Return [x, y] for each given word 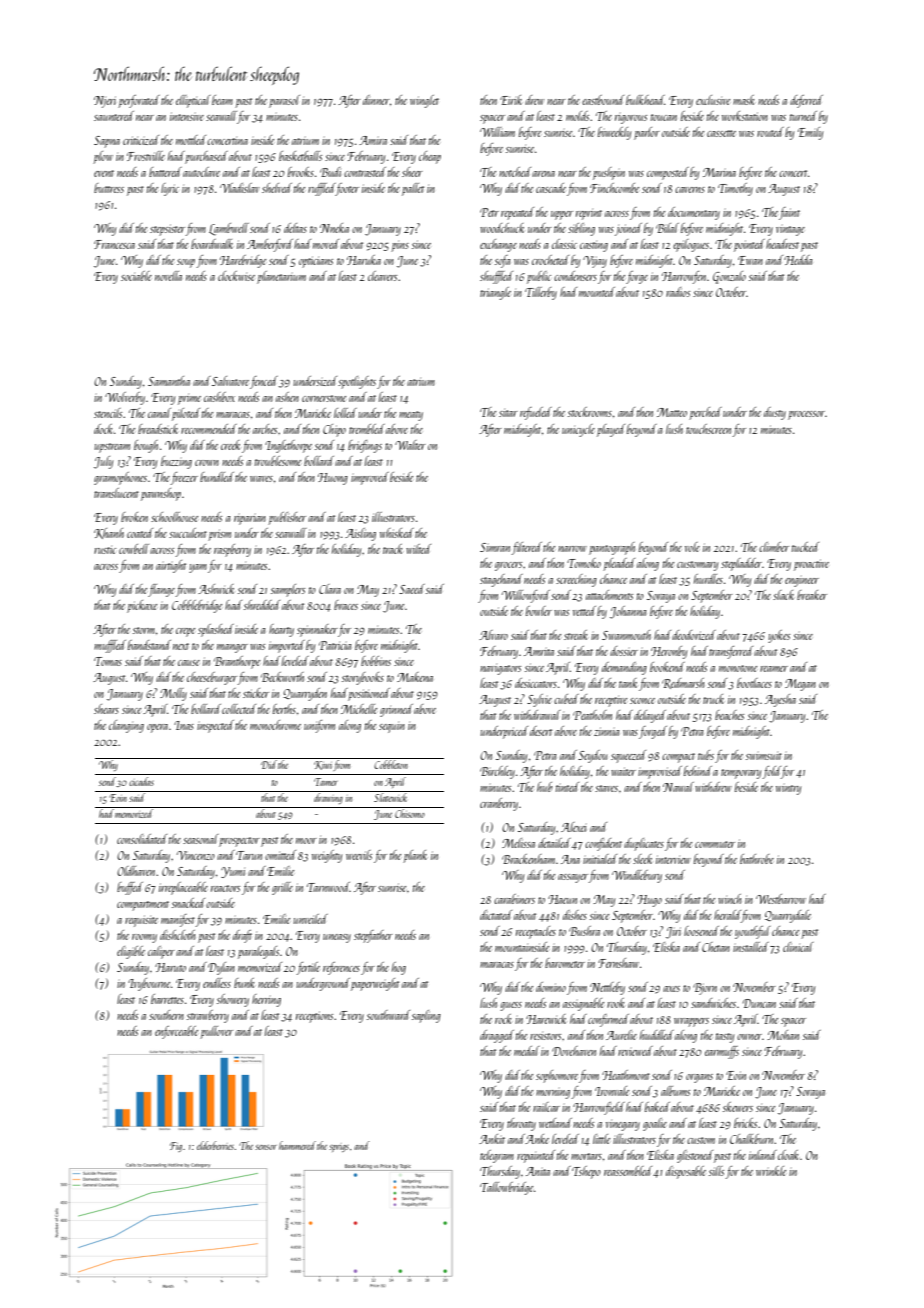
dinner [376, 100]
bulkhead [645, 100]
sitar [508, 413]
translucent [116, 493]
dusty [775, 413]
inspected [215, 726]
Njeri [105, 102]
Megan [800, 685]
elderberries [215, 1145]
